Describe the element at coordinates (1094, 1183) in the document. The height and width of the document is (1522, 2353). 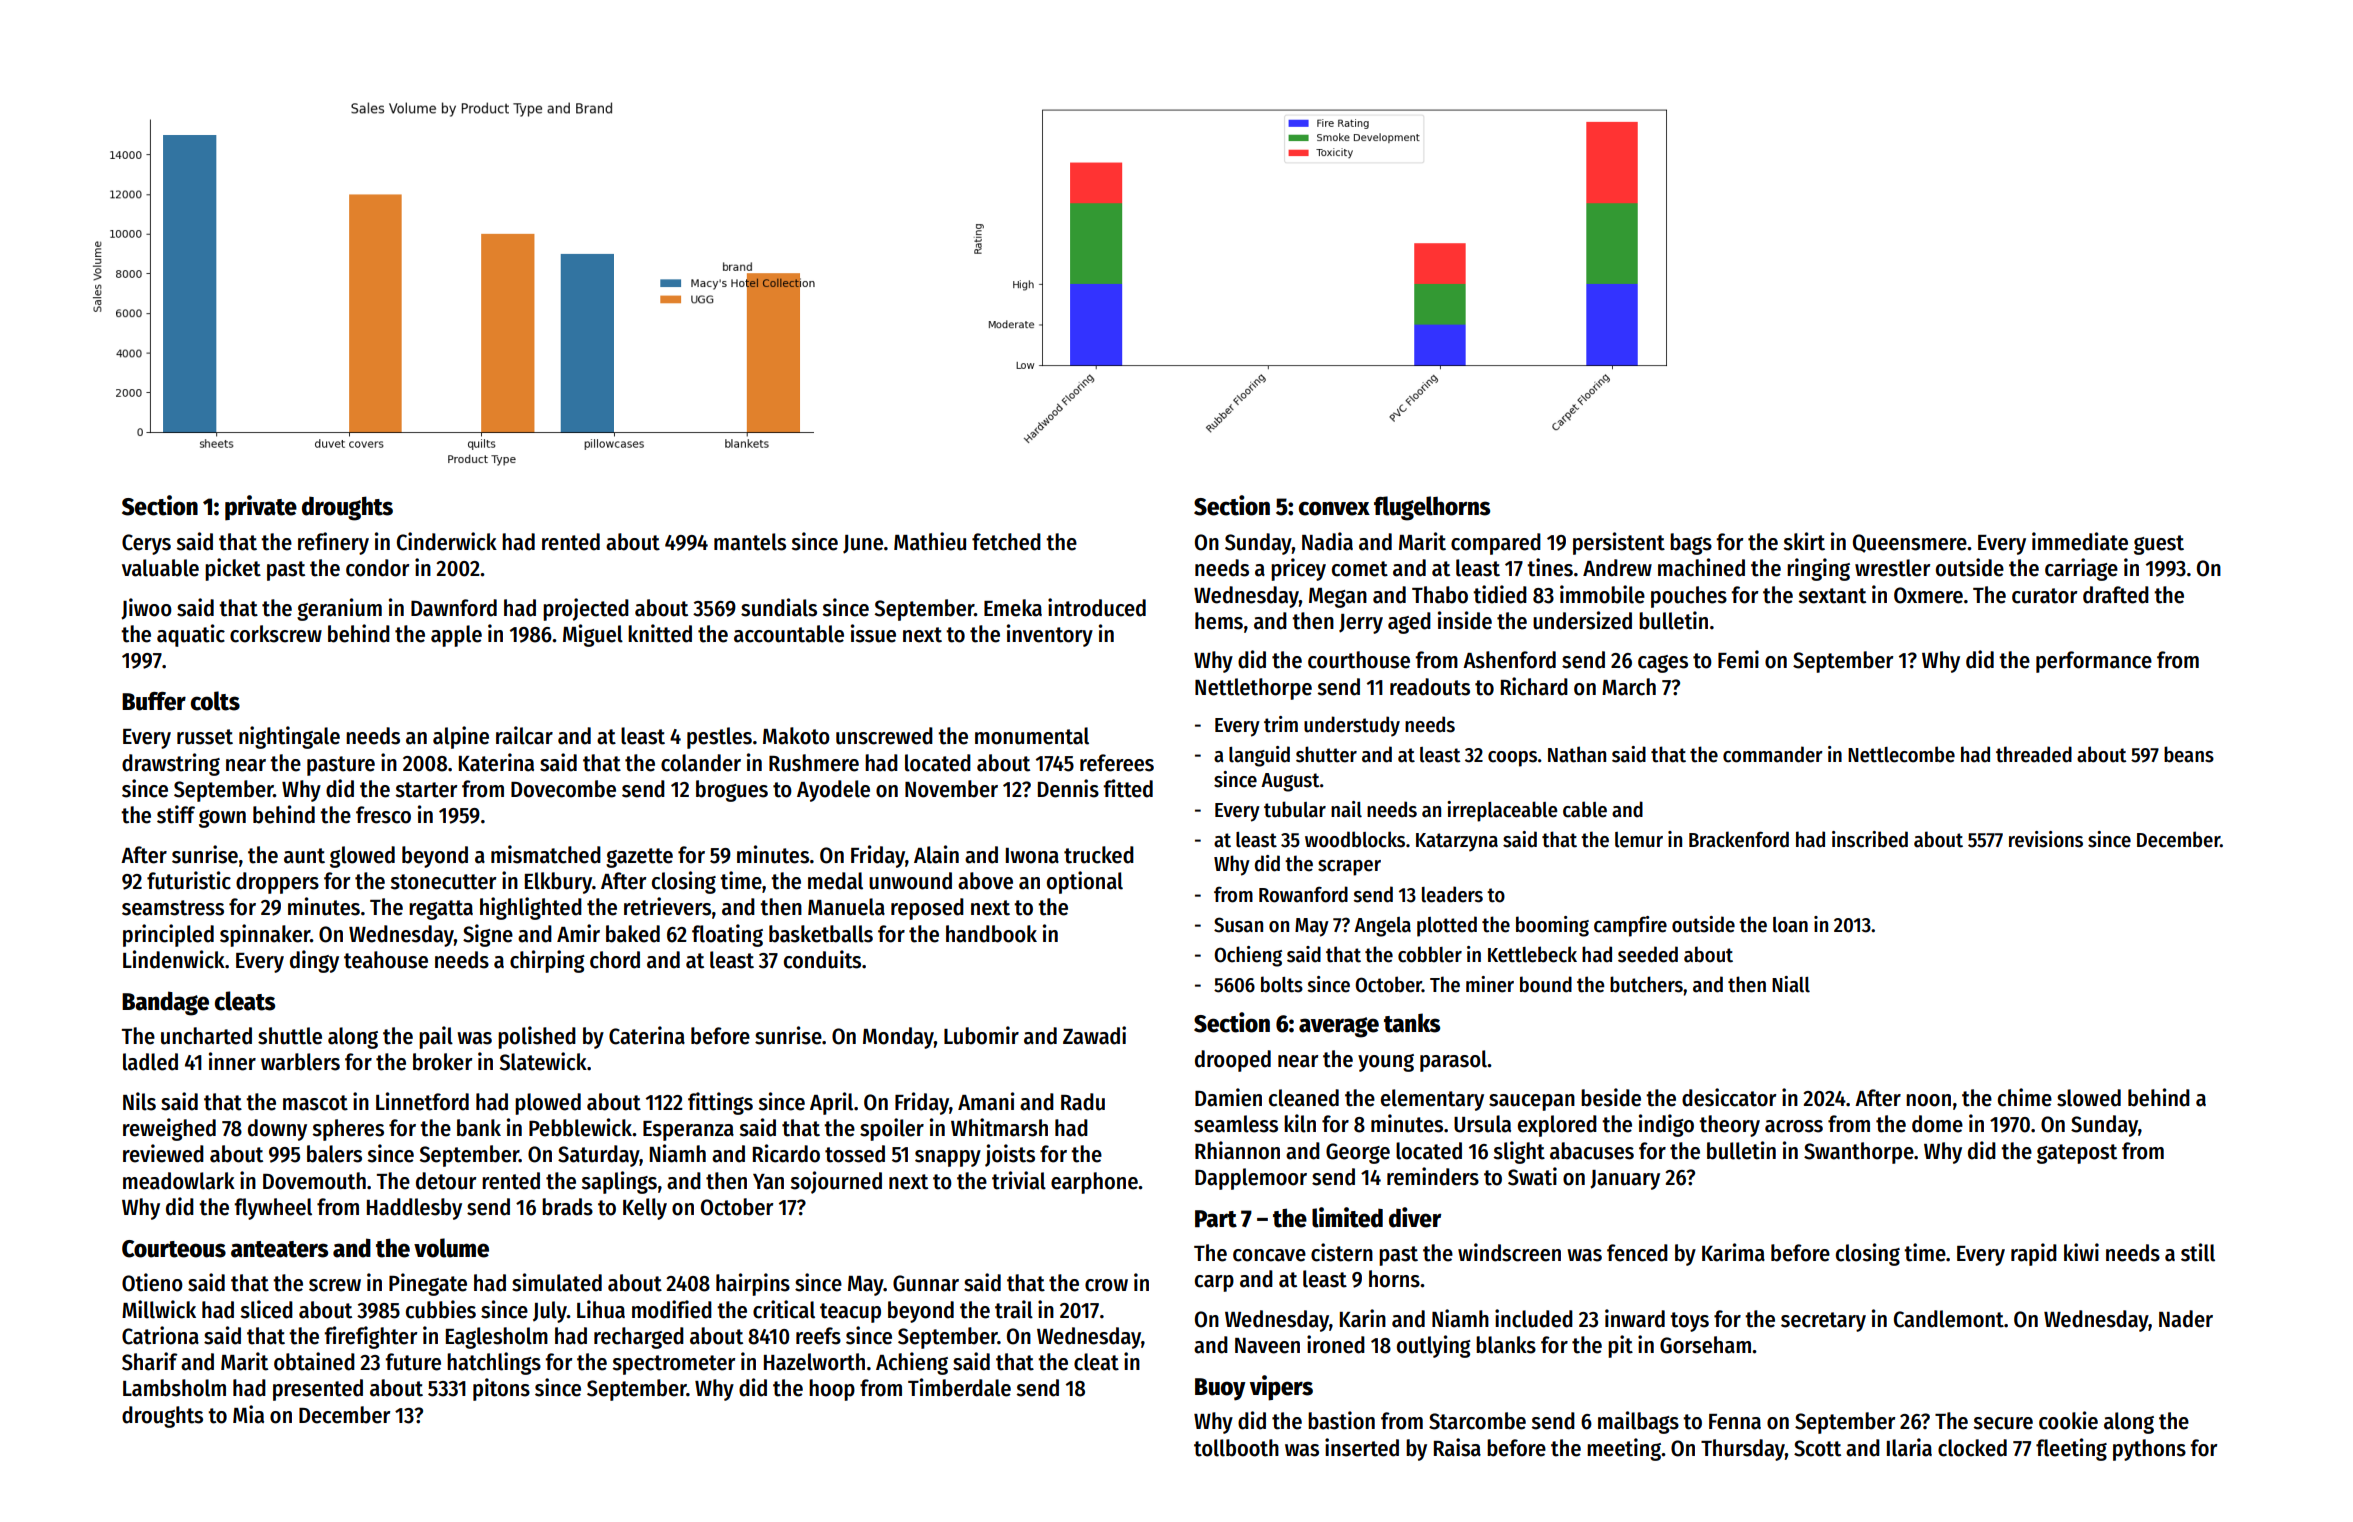
I see `earphone` at that location.
